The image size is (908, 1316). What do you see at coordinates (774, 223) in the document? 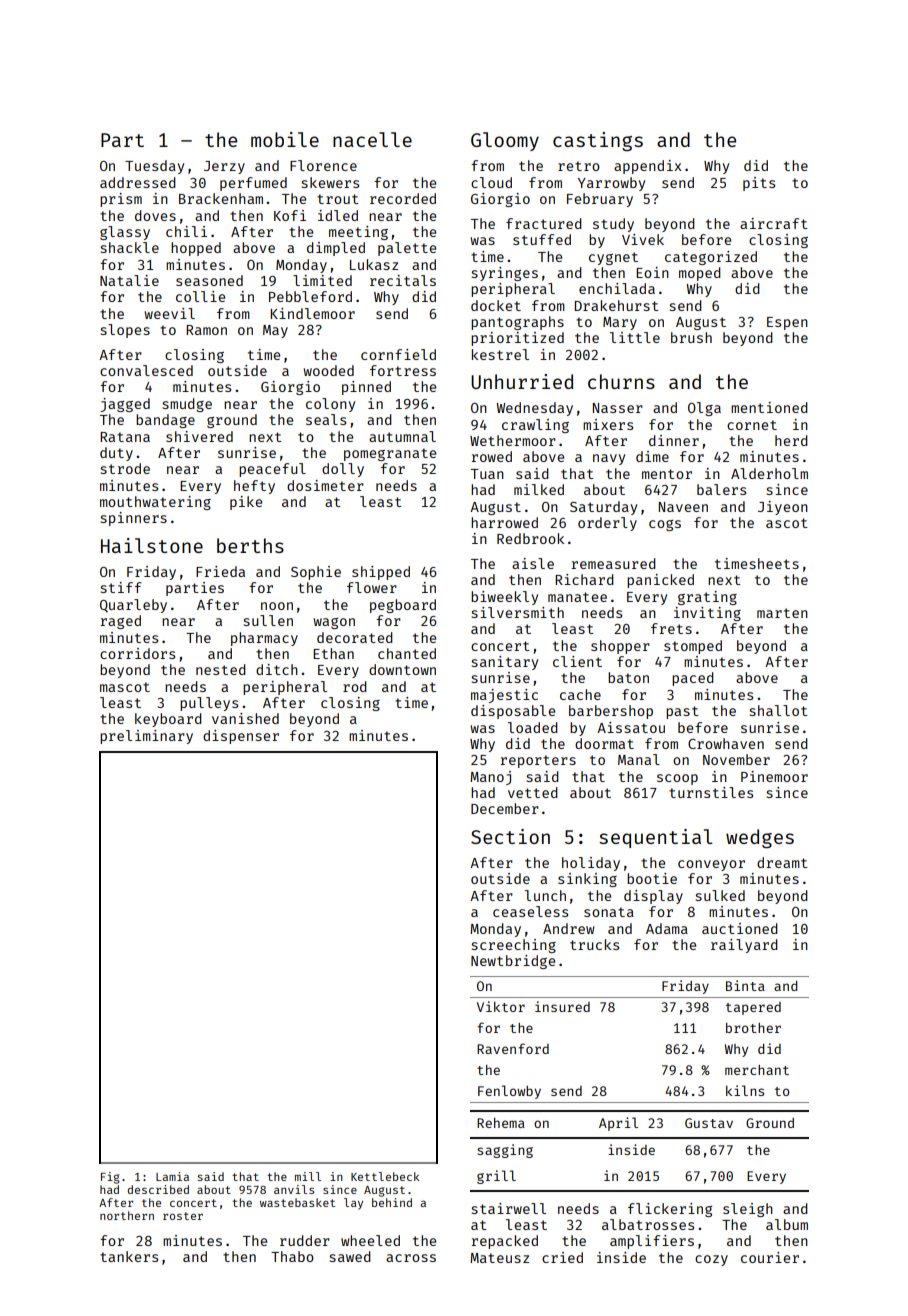
I see `aircraft` at bounding box center [774, 223].
